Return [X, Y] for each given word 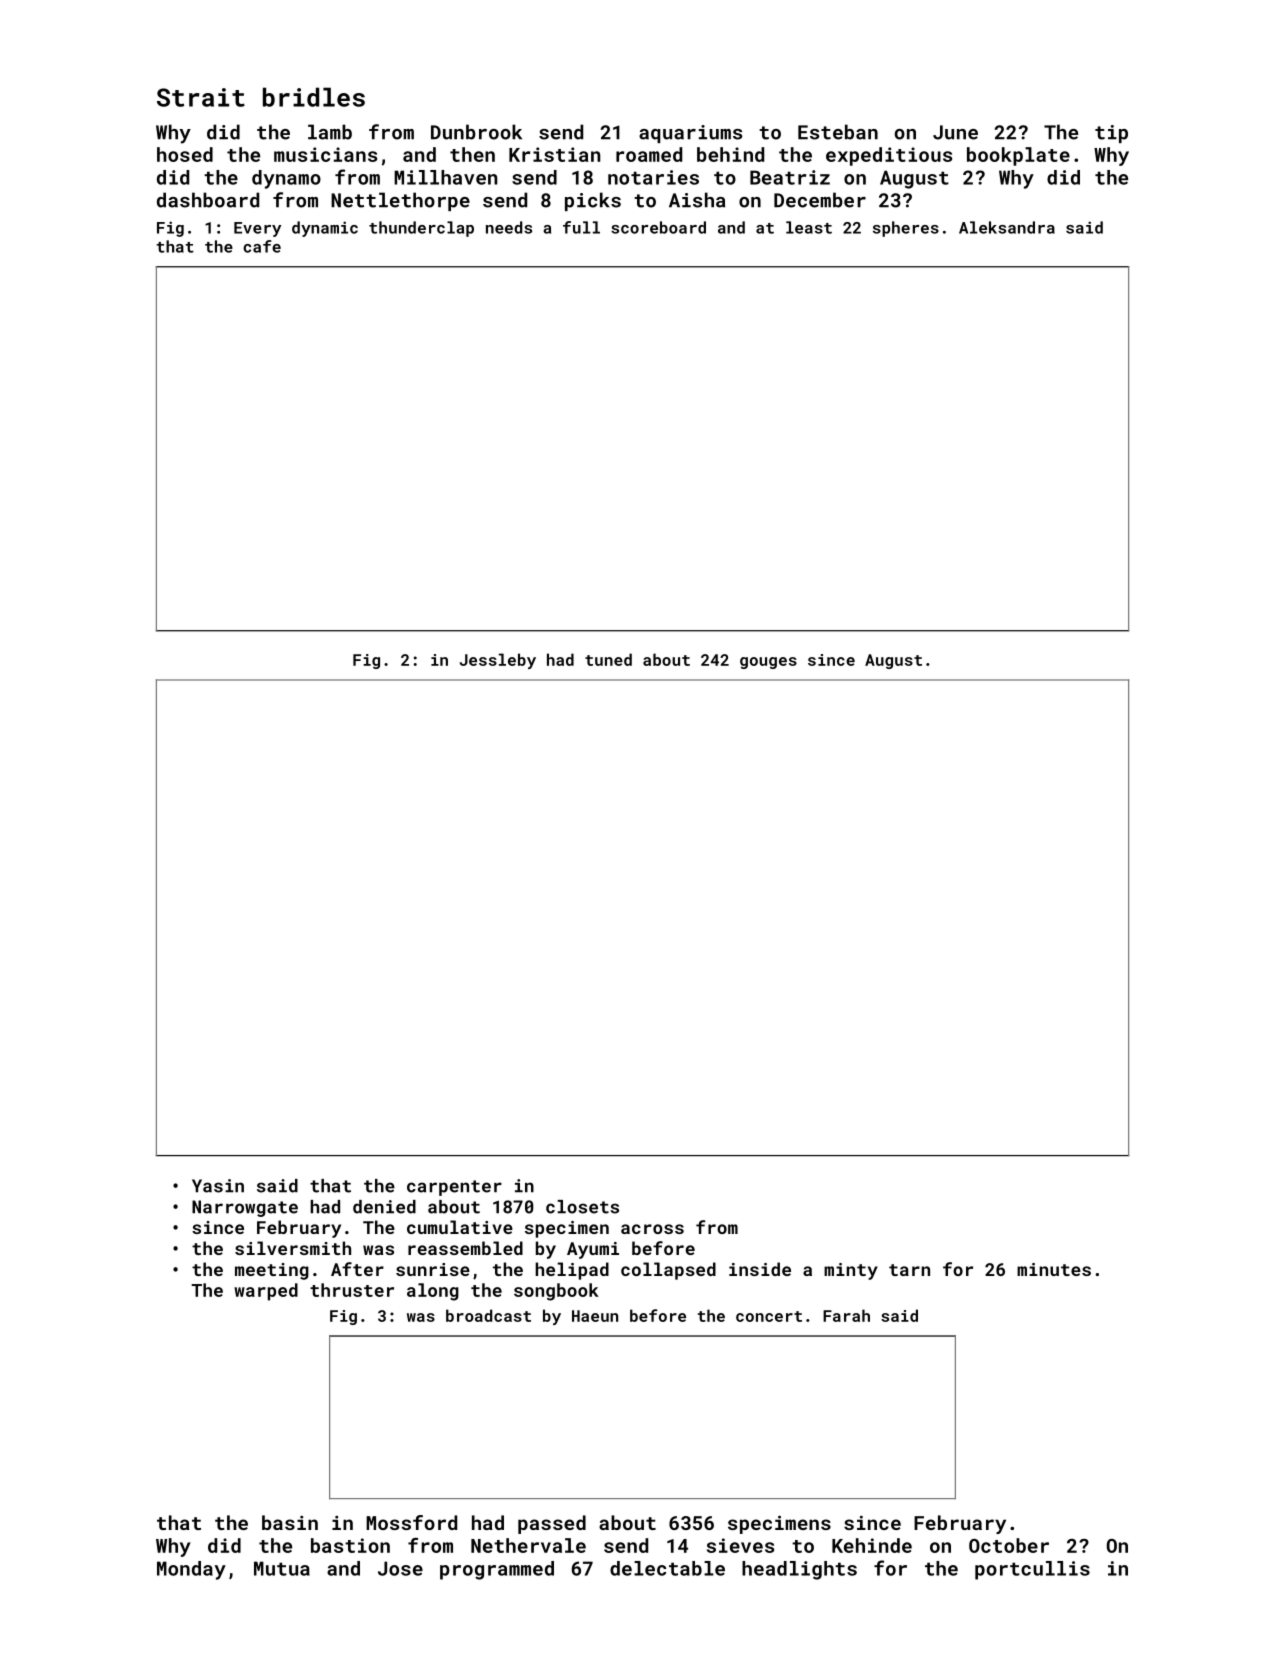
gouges [768, 663]
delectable [667, 1568]
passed [552, 1524]
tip [1111, 134]
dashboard [208, 200]
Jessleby [498, 661]
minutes [1054, 1269]
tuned [608, 659]
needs [509, 227]
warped [266, 1292]
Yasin [218, 1186]
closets [582, 1207]
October [1009, 1545]
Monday [191, 1570]
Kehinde [872, 1545]
